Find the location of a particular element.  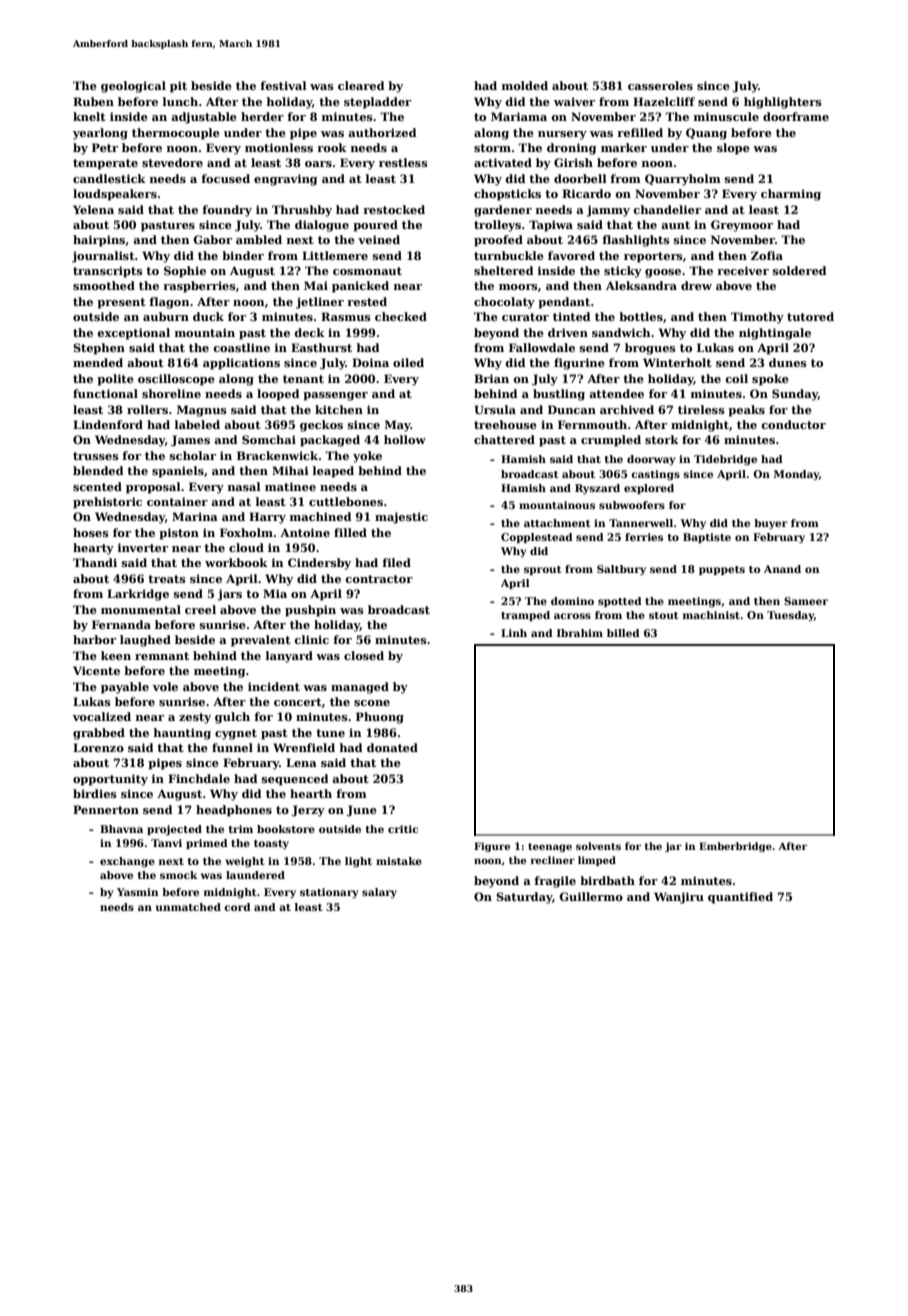

billed is located at coordinates (623, 633).
